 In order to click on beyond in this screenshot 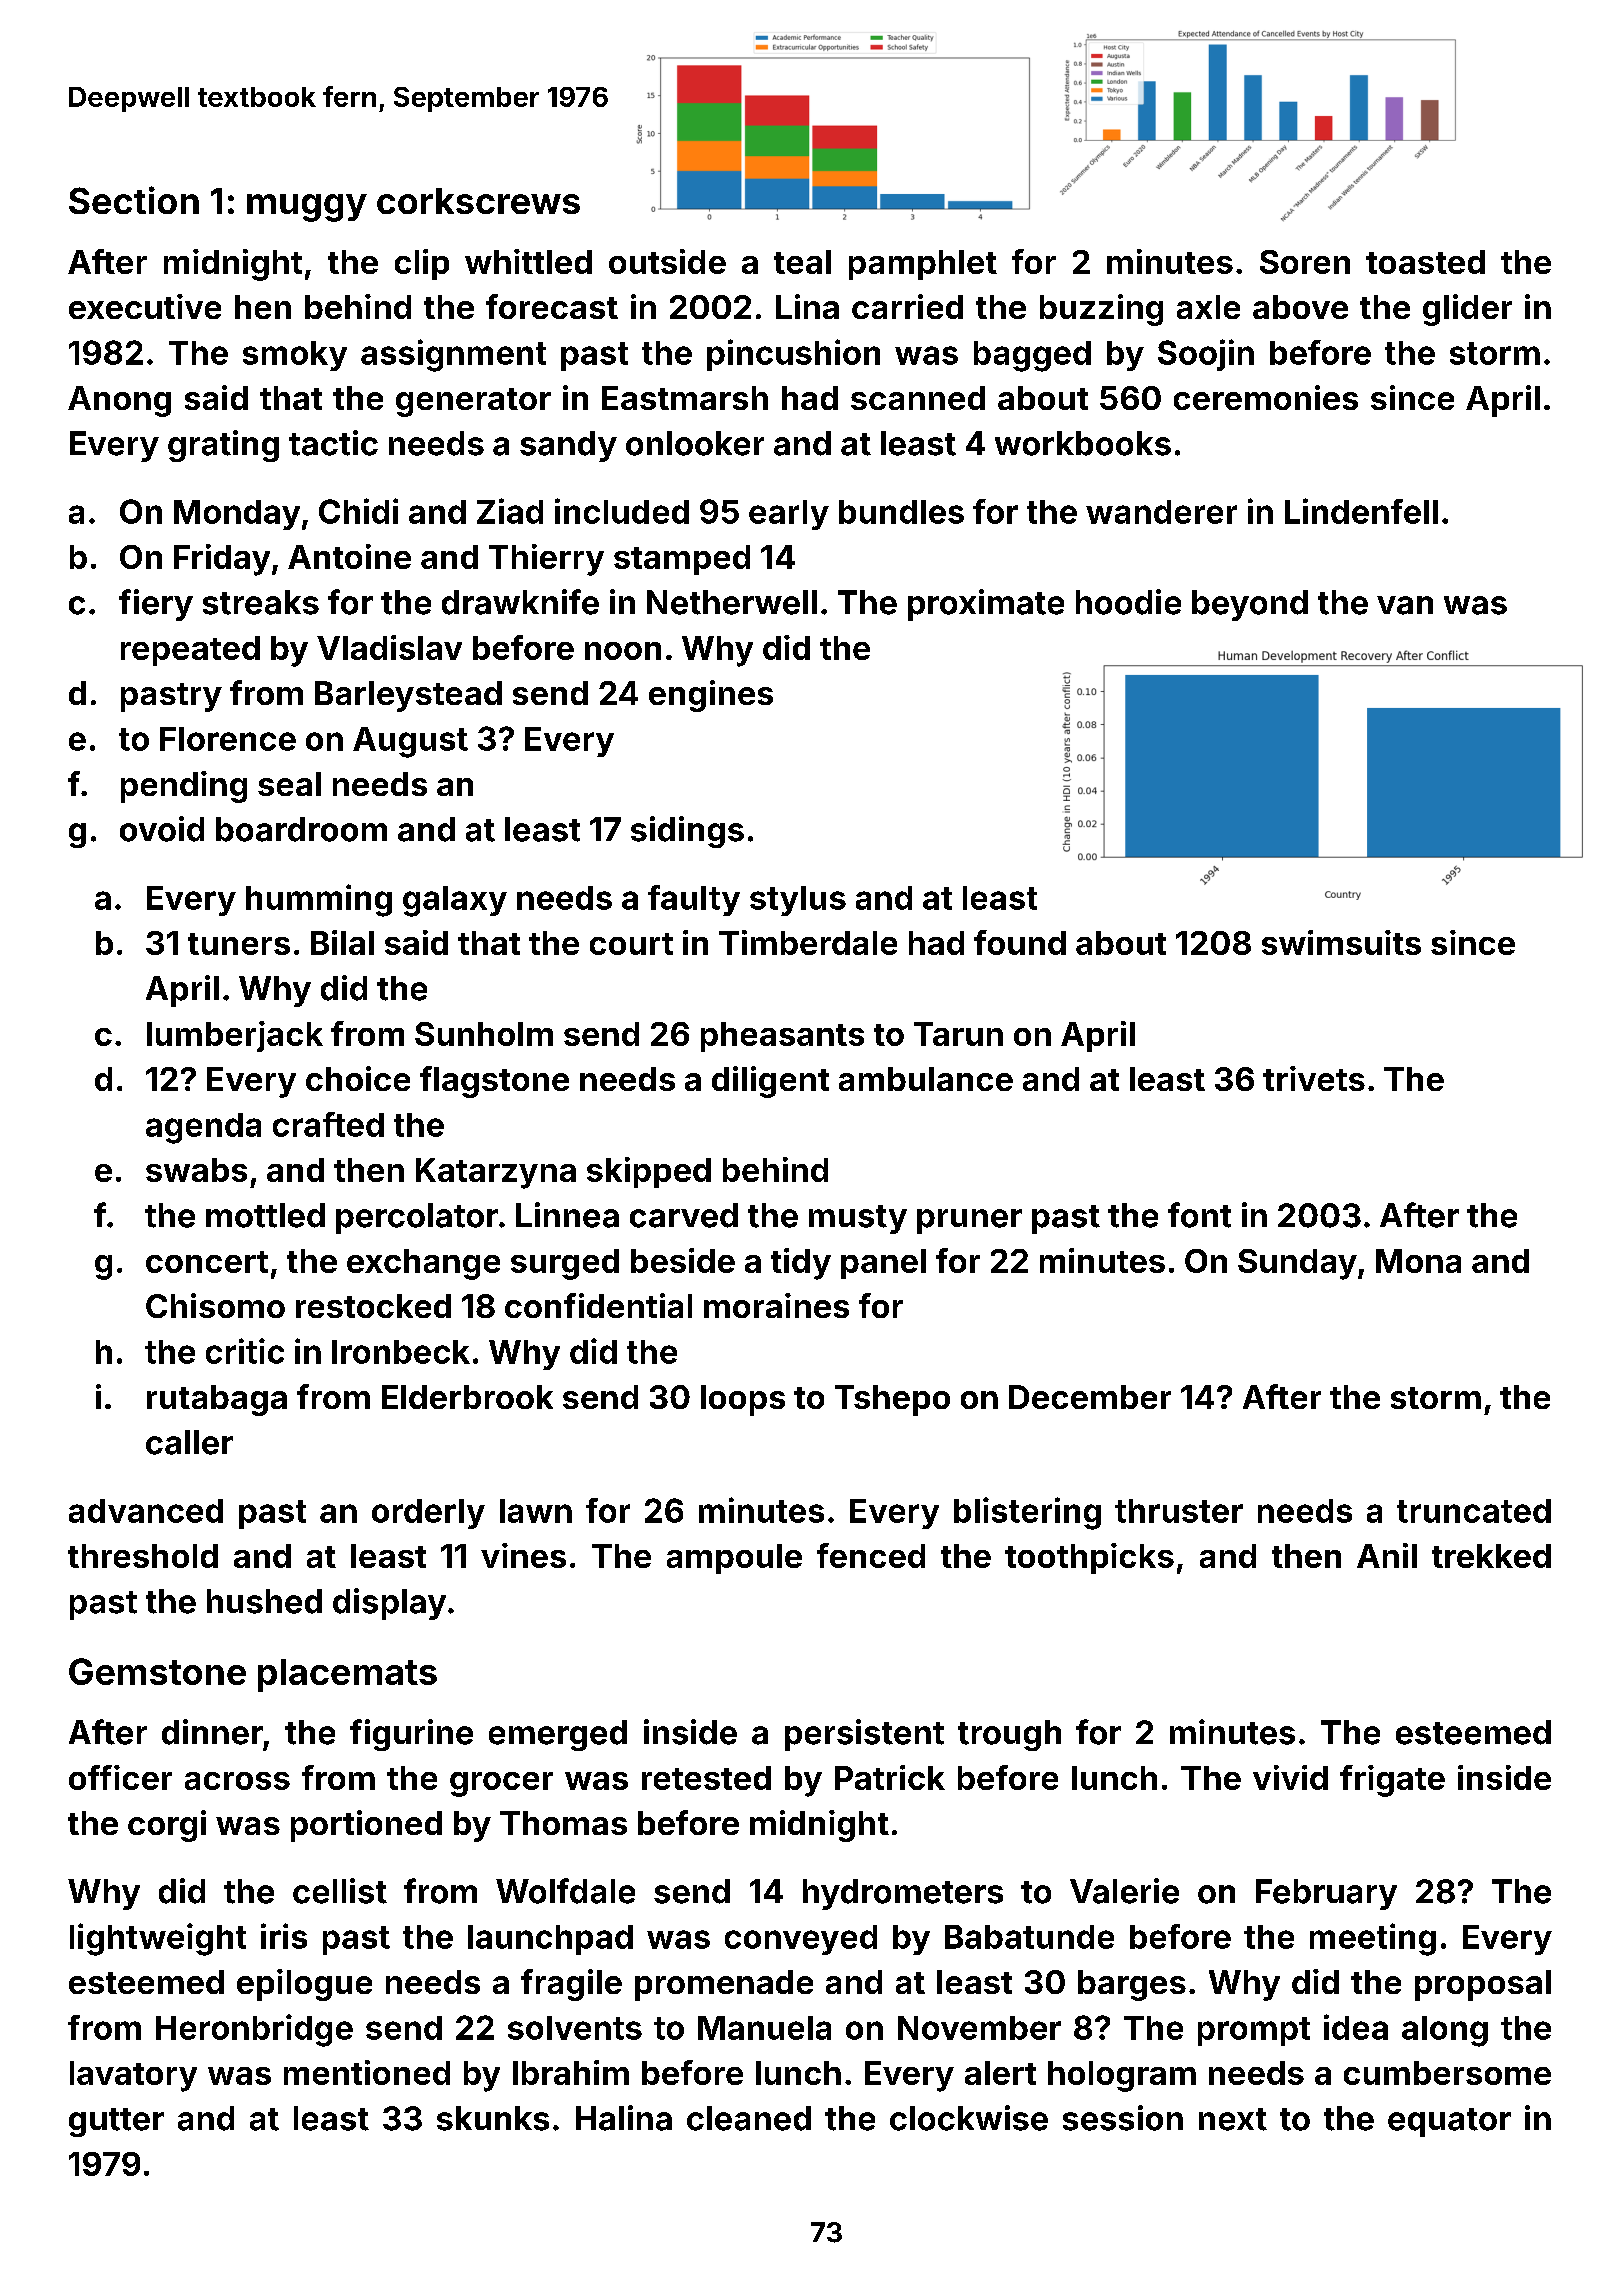, I will do `click(1250, 605)`.
